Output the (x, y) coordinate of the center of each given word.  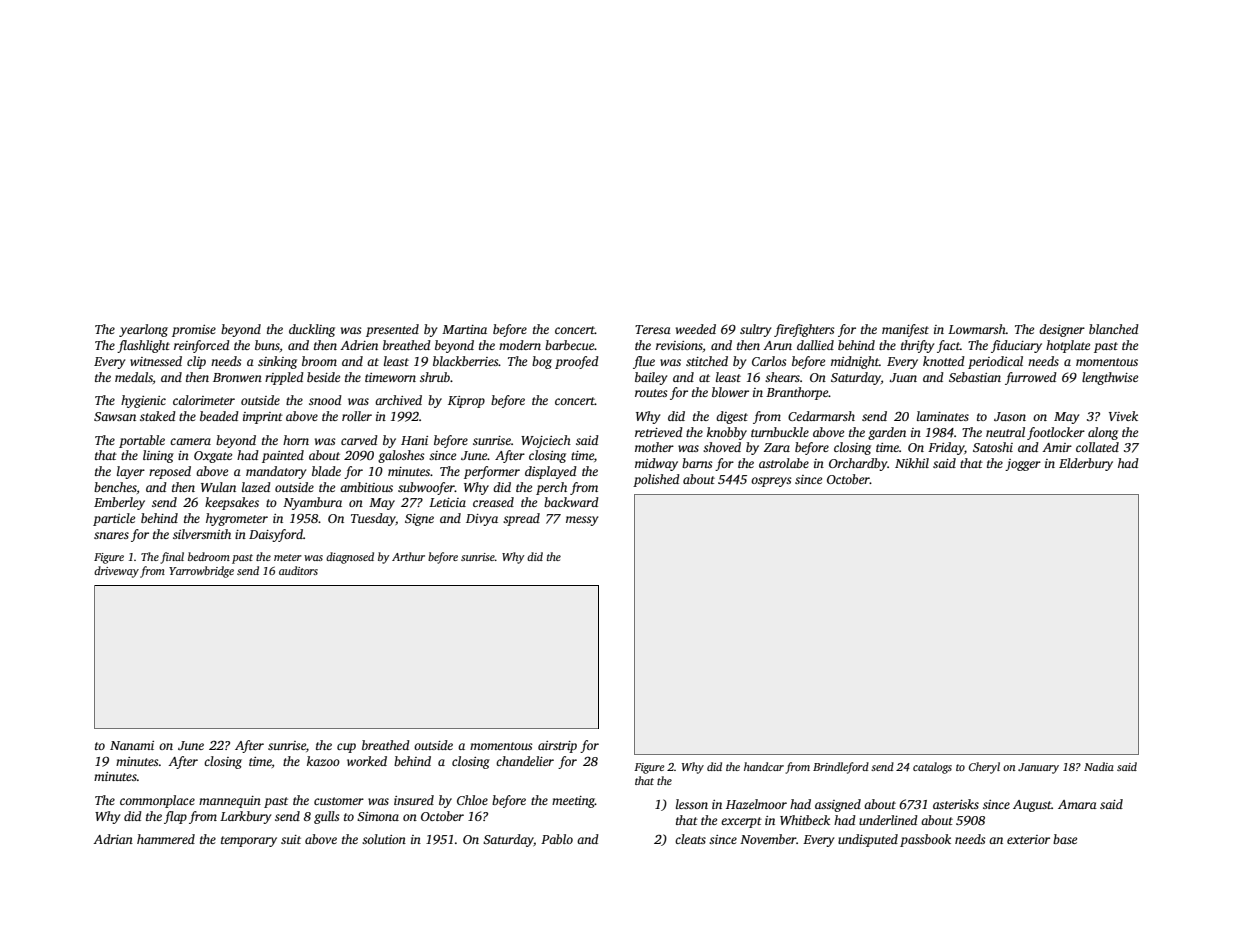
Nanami (132, 745)
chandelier (525, 761)
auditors (298, 570)
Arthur (408, 556)
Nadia (1099, 766)
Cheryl (984, 768)
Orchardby (858, 464)
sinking (277, 362)
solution (384, 839)
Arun (777, 345)
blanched (1114, 329)
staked (158, 416)
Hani (414, 440)
